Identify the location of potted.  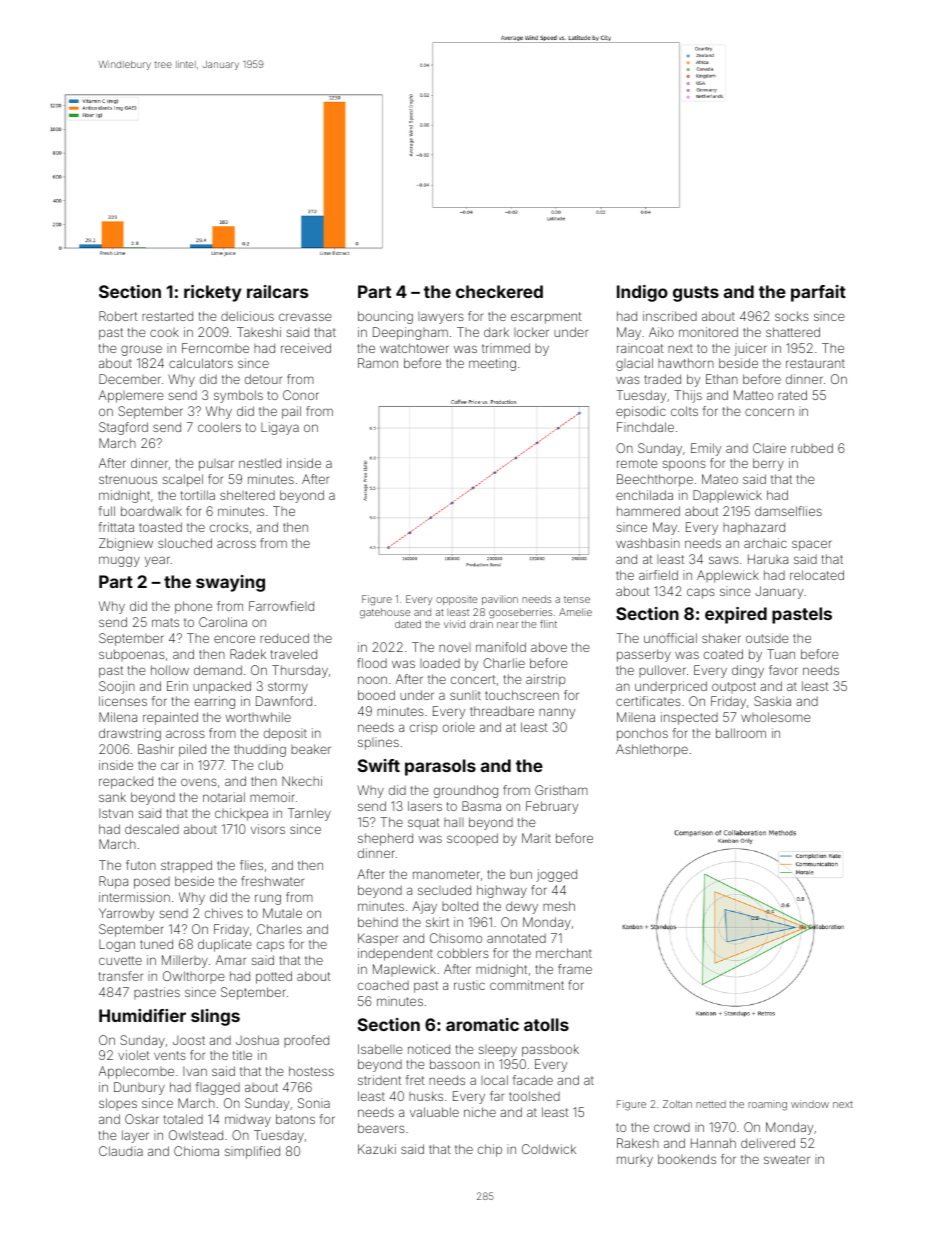
(274, 977).
